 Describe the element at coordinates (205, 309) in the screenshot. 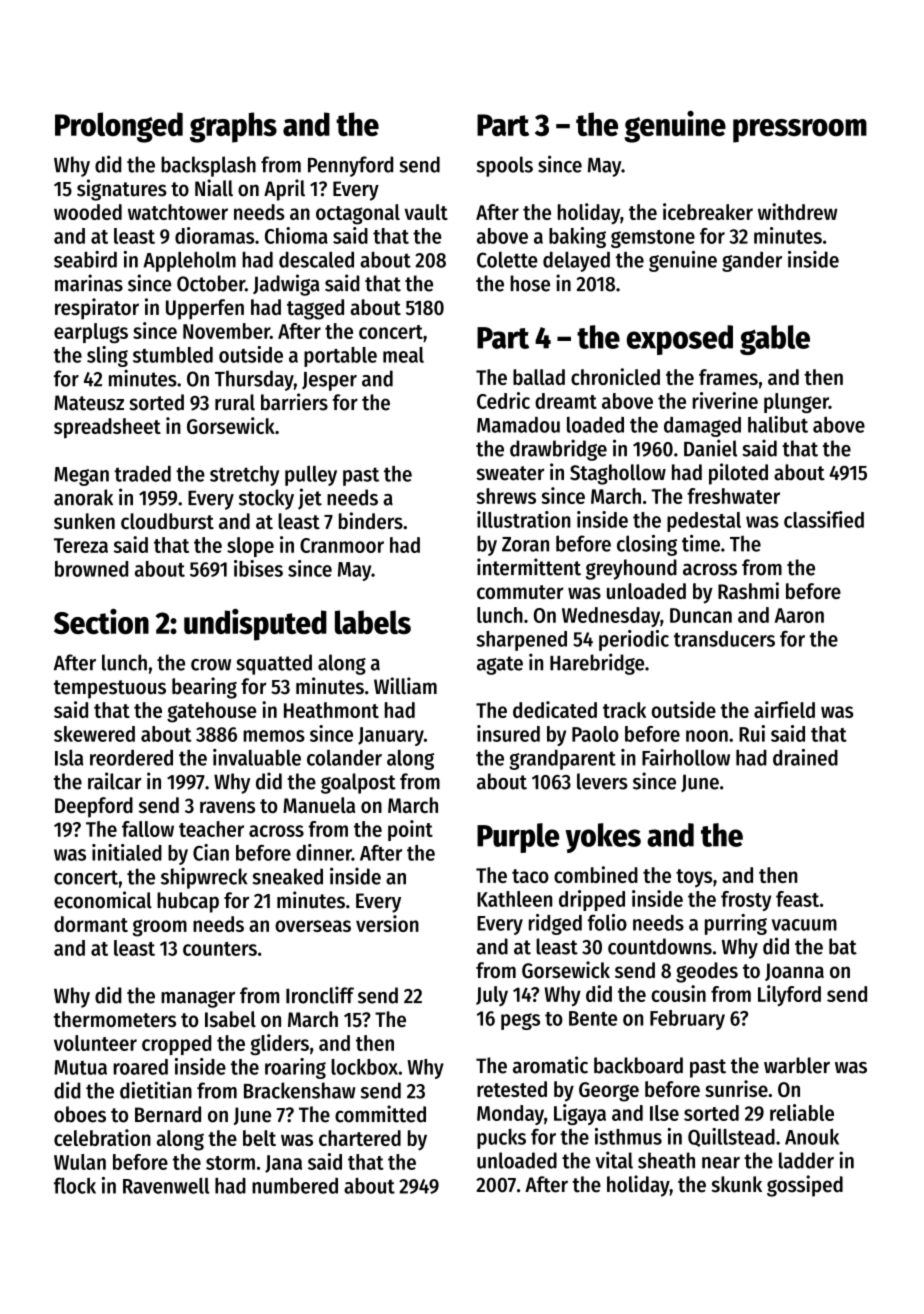

I see `Upperfen` at that location.
